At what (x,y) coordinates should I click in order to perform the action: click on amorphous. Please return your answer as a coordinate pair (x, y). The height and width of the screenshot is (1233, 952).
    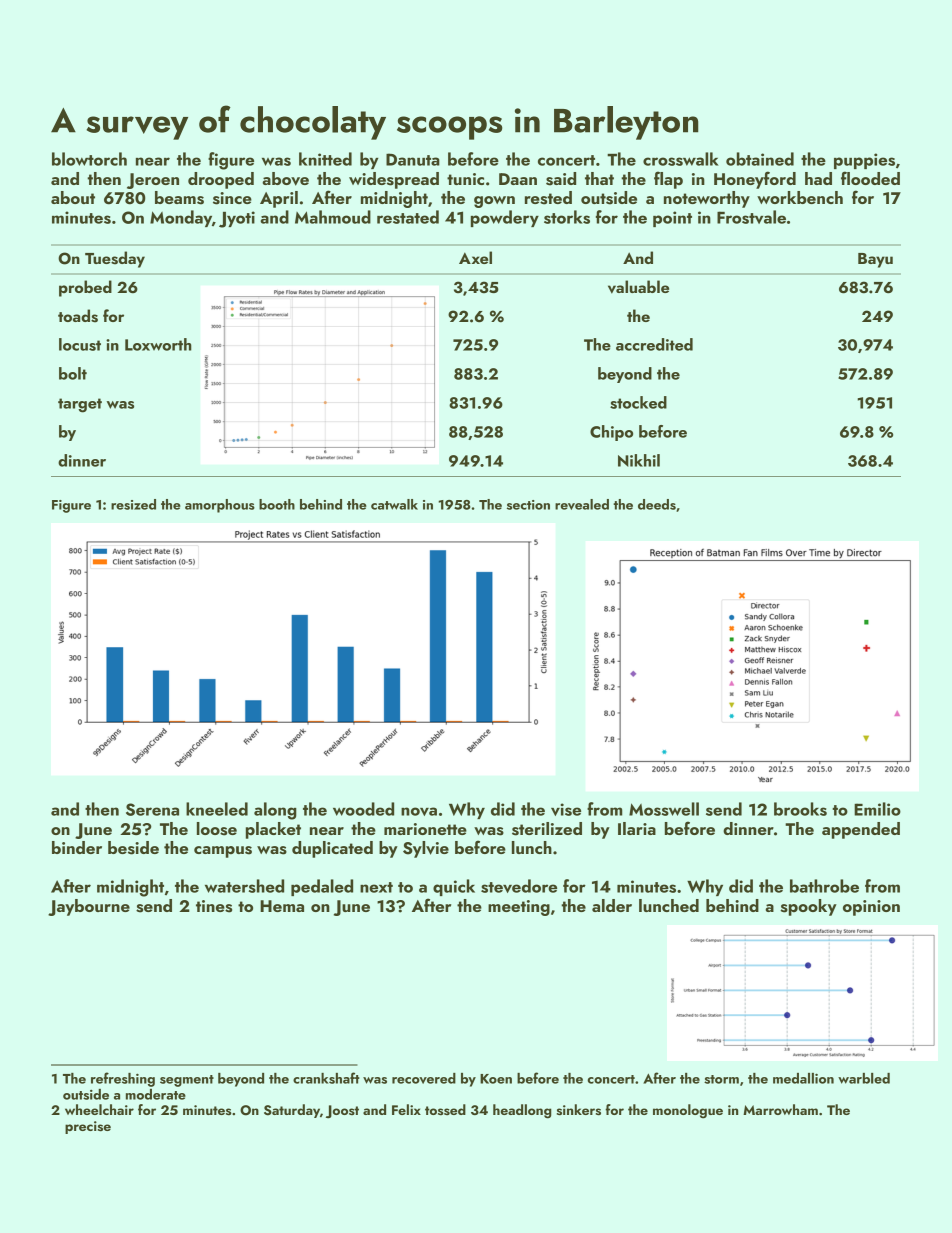
    Looking at the image, I should click on (220, 506).
